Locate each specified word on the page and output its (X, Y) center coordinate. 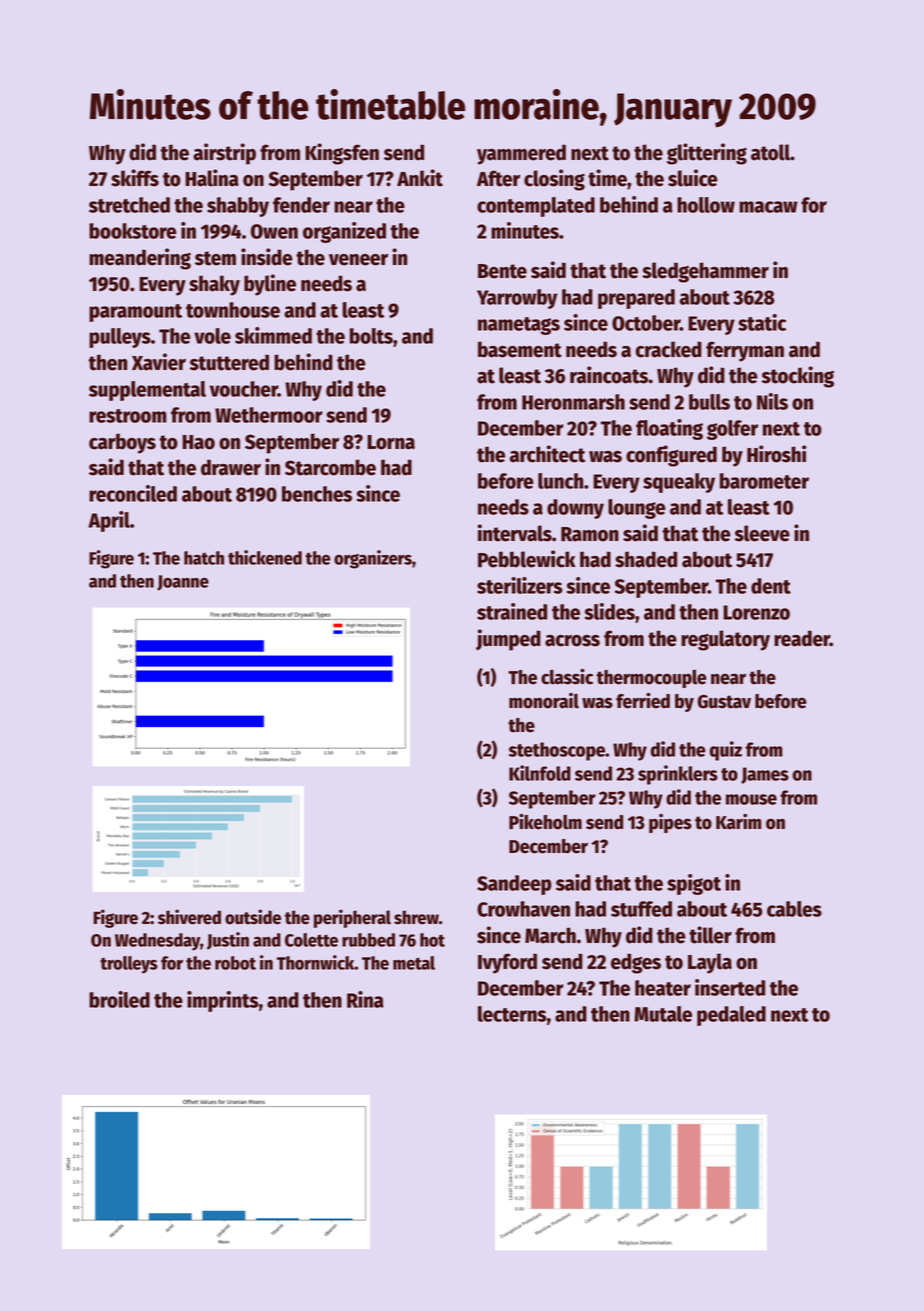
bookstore (133, 231)
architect (547, 454)
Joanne (183, 583)
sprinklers (678, 775)
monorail (544, 701)
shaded (646, 559)
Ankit (420, 178)
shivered (189, 917)
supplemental (147, 391)
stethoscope (557, 751)
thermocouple (651, 679)
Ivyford (507, 963)
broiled (119, 999)
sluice (693, 178)
